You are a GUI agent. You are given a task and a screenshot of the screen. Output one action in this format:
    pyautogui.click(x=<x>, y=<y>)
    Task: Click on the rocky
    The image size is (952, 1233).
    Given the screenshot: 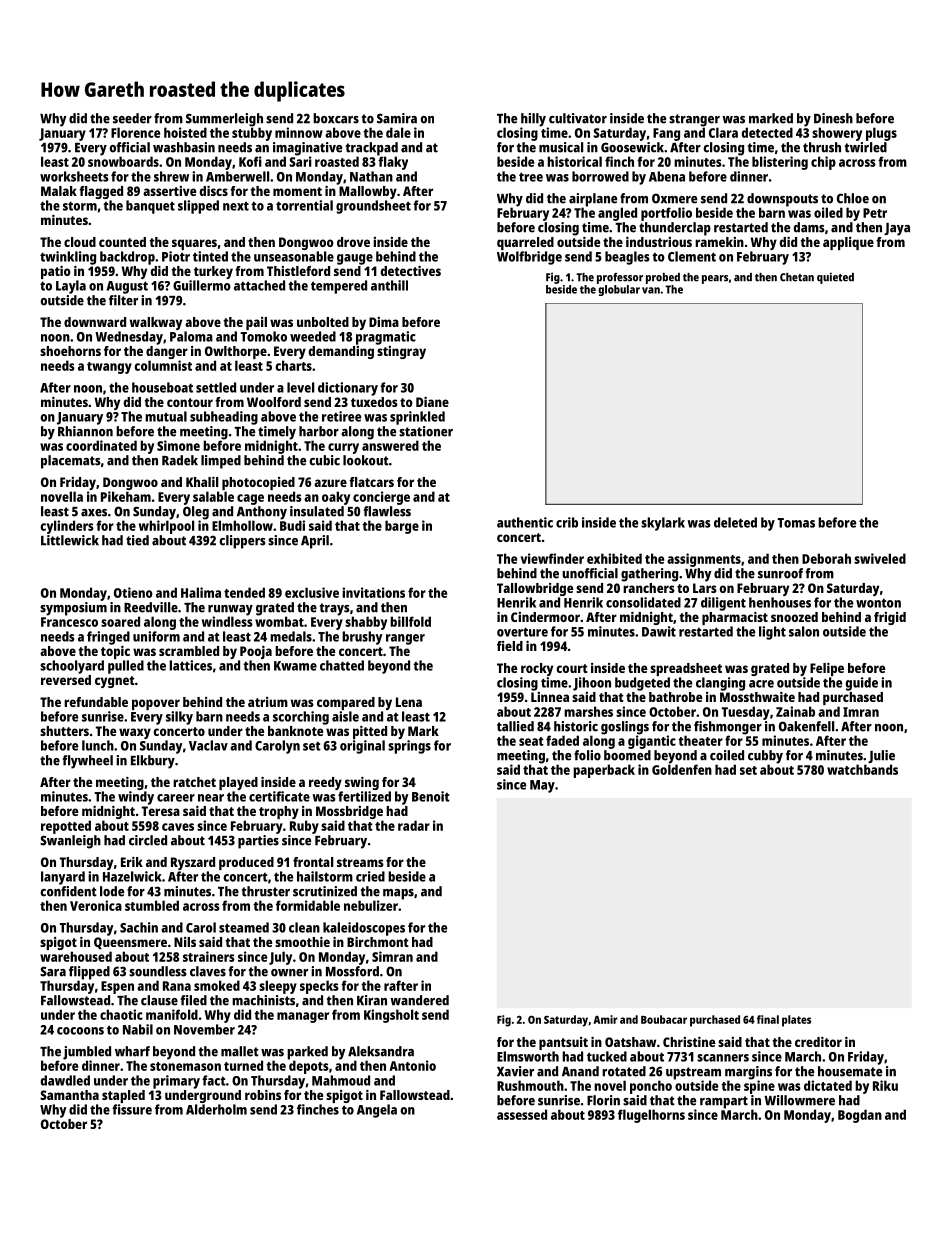 What is the action you would take?
    pyautogui.click(x=537, y=669)
